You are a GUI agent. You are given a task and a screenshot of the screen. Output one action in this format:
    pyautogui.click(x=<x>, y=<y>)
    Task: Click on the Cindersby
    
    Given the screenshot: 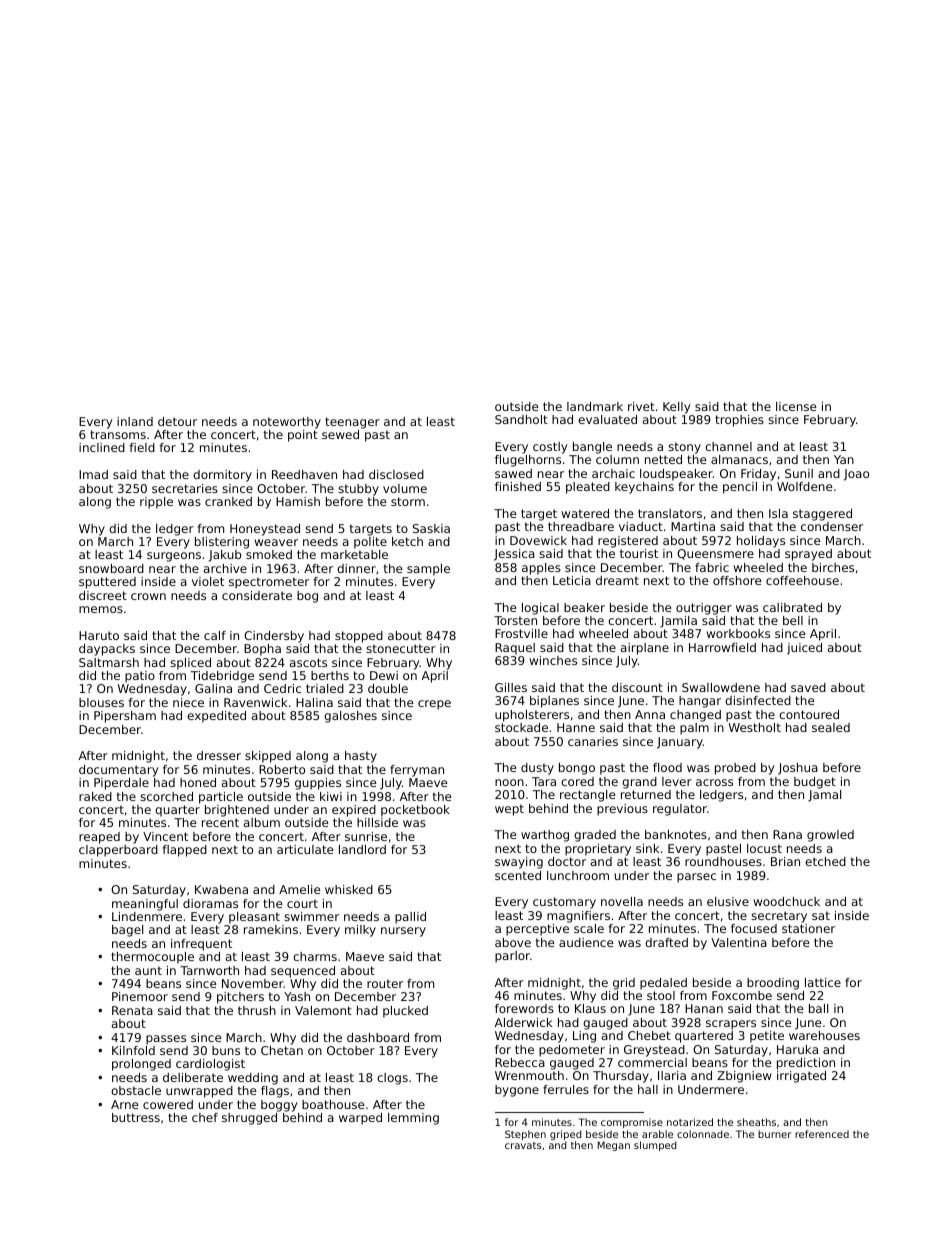 What is the action you would take?
    pyautogui.click(x=274, y=637)
